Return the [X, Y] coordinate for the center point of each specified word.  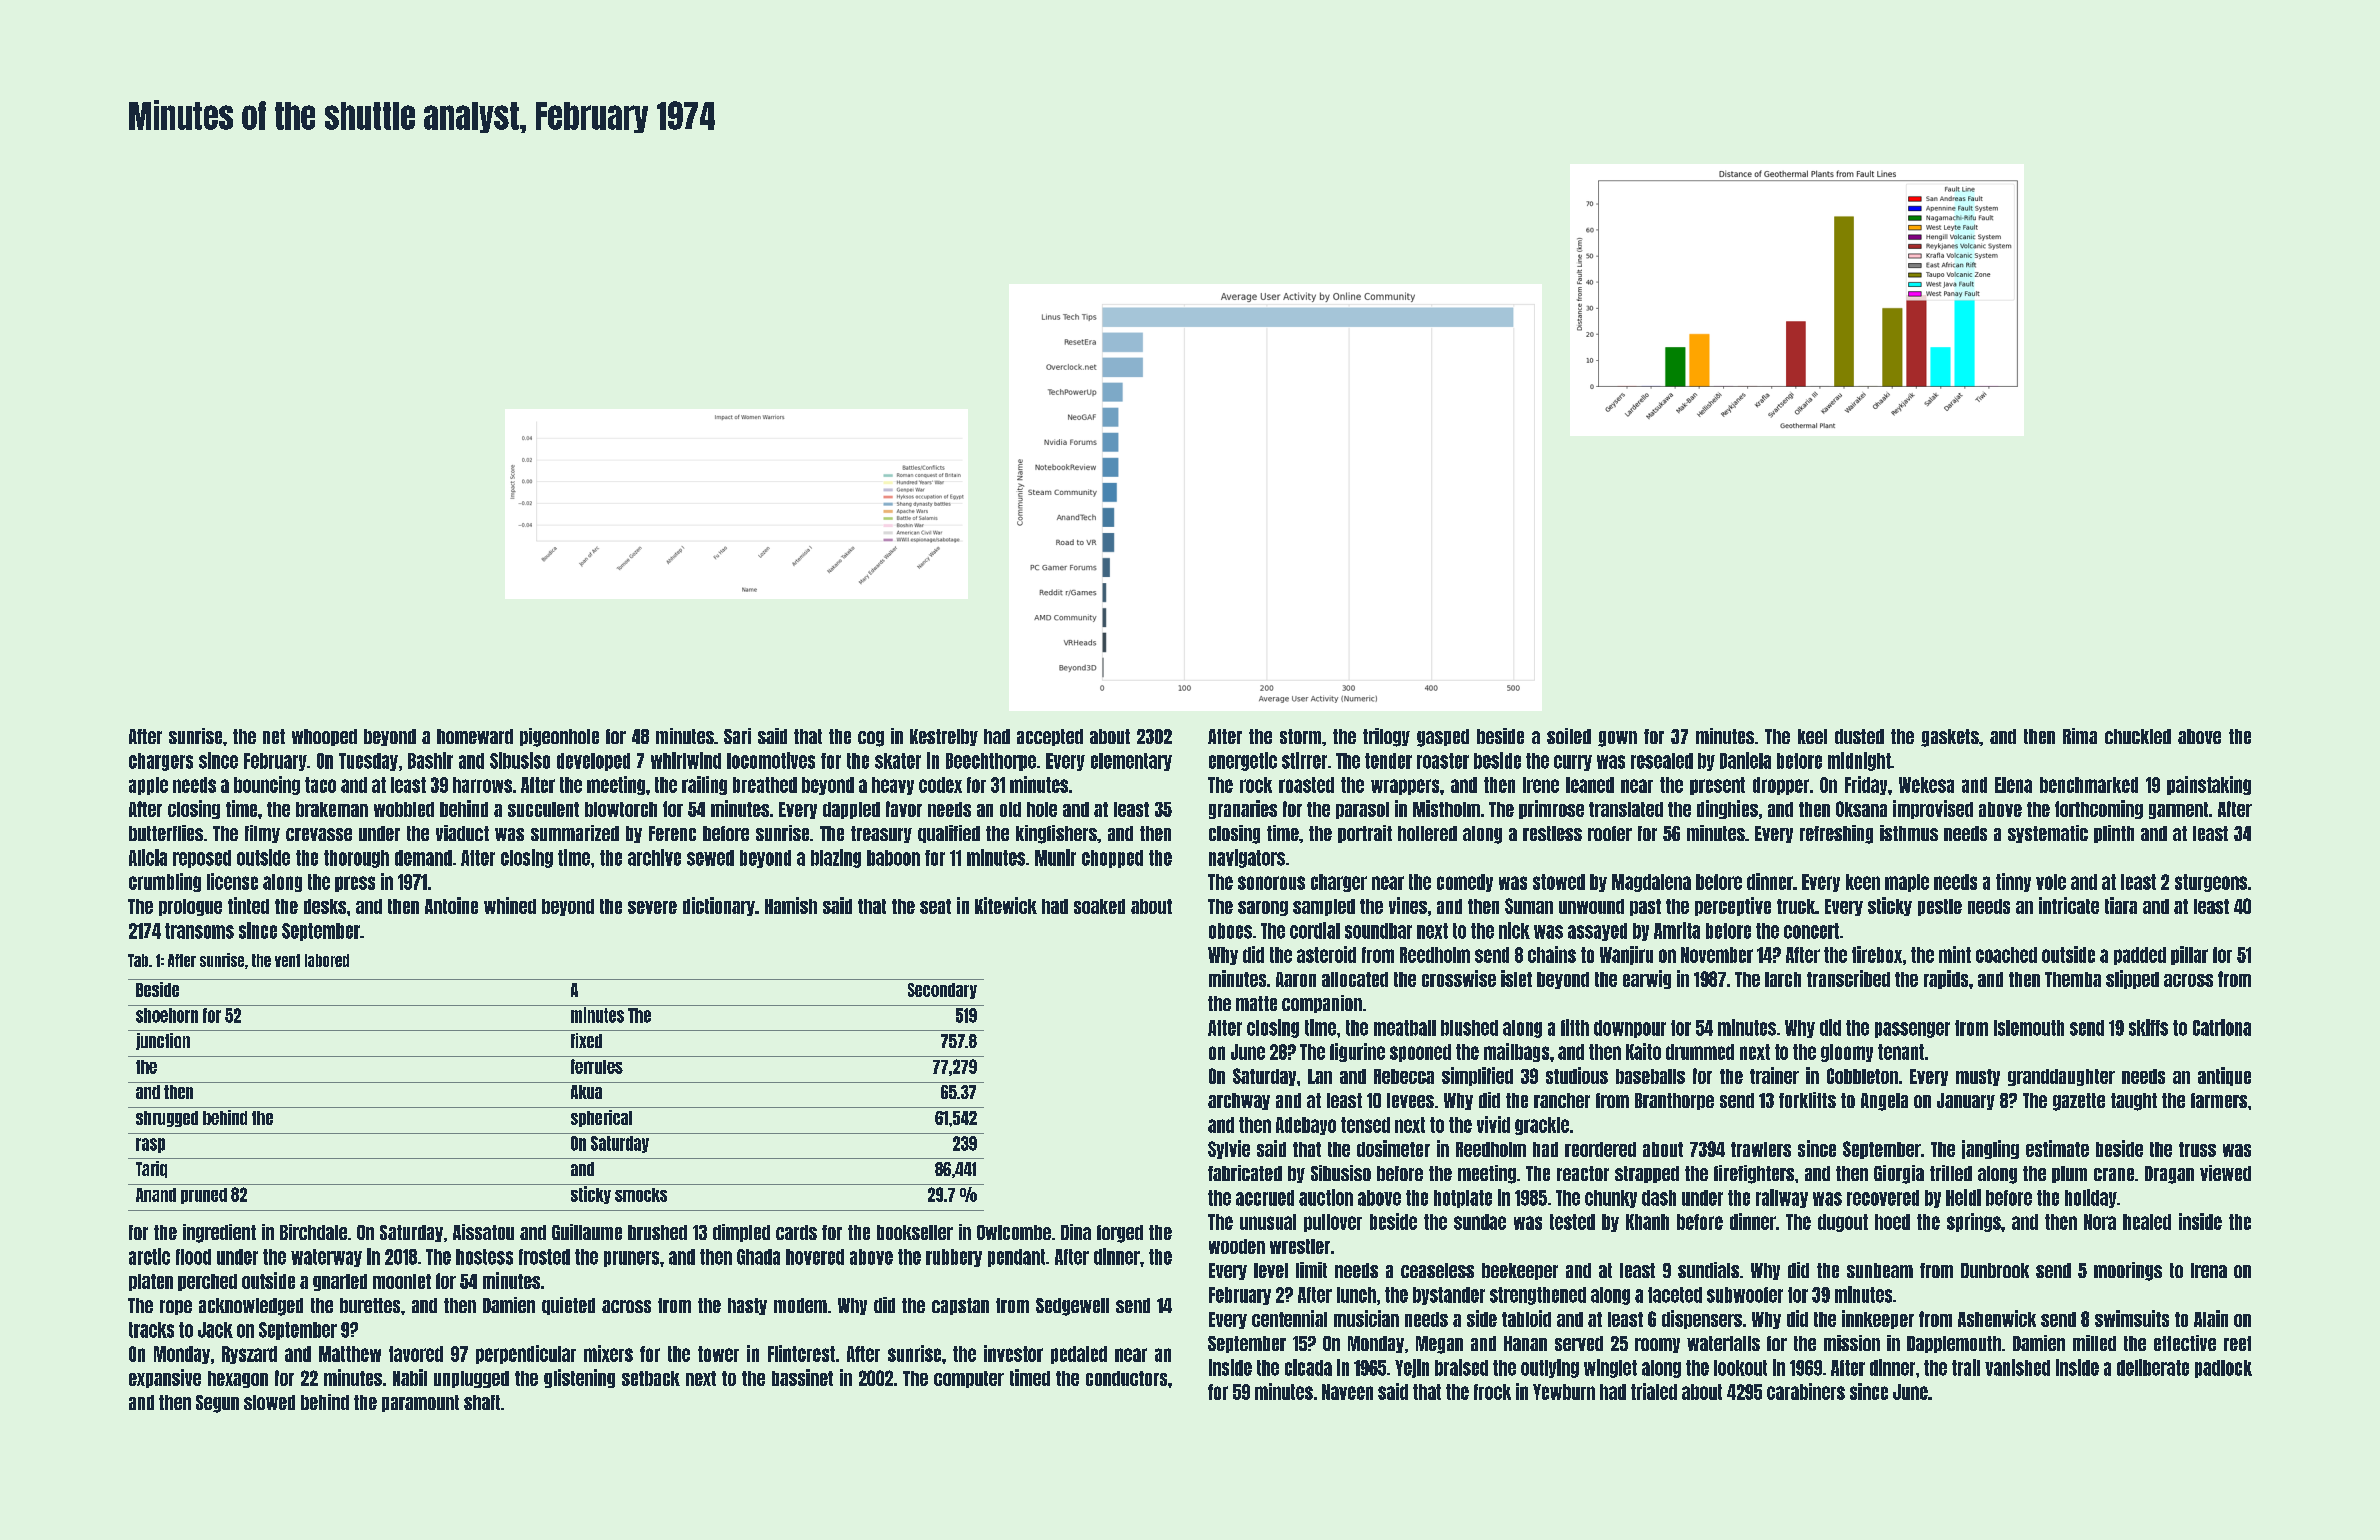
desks [325, 906]
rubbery [954, 1258]
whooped [324, 737]
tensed [1365, 1125]
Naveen [1347, 1392]
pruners [631, 1259]
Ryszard [249, 1355]
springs [1974, 1222]
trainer [1774, 1075]
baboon [893, 858]
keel [1812, 736]
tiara [2121, 905]
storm [1300, 736]
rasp [150, 1145]
